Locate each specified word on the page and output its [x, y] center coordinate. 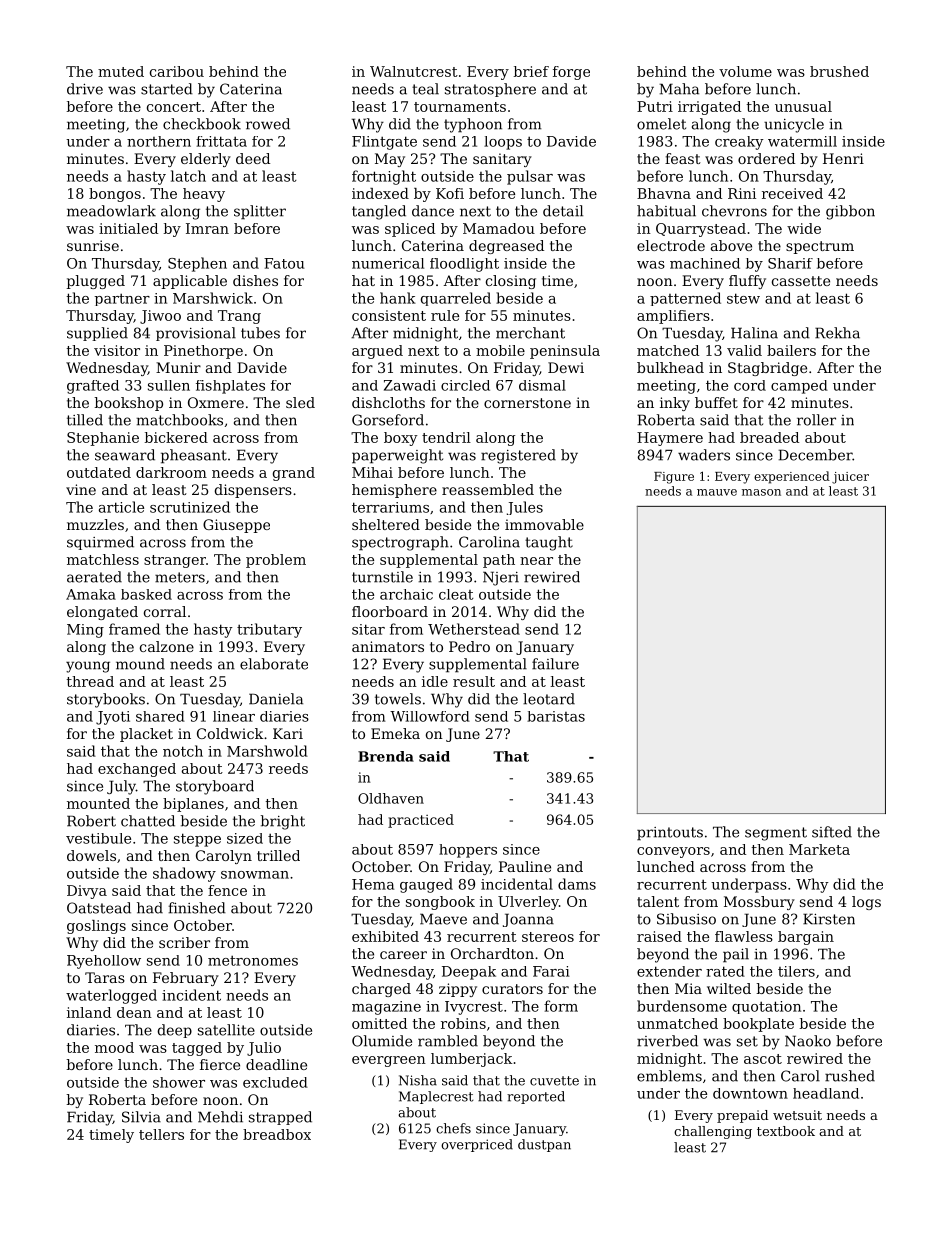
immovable [544, 524]
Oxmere [216, 402]
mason [761, 492]
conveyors [673, 852]
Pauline [525, 866]
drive [85, 89]
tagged [197, 1049]
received [792, 193]
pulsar [530, 177]
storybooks [106, 700]
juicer [850, 478]
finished [197, 908]
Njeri [501, 578]
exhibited [385, 936]
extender [669, 971]
